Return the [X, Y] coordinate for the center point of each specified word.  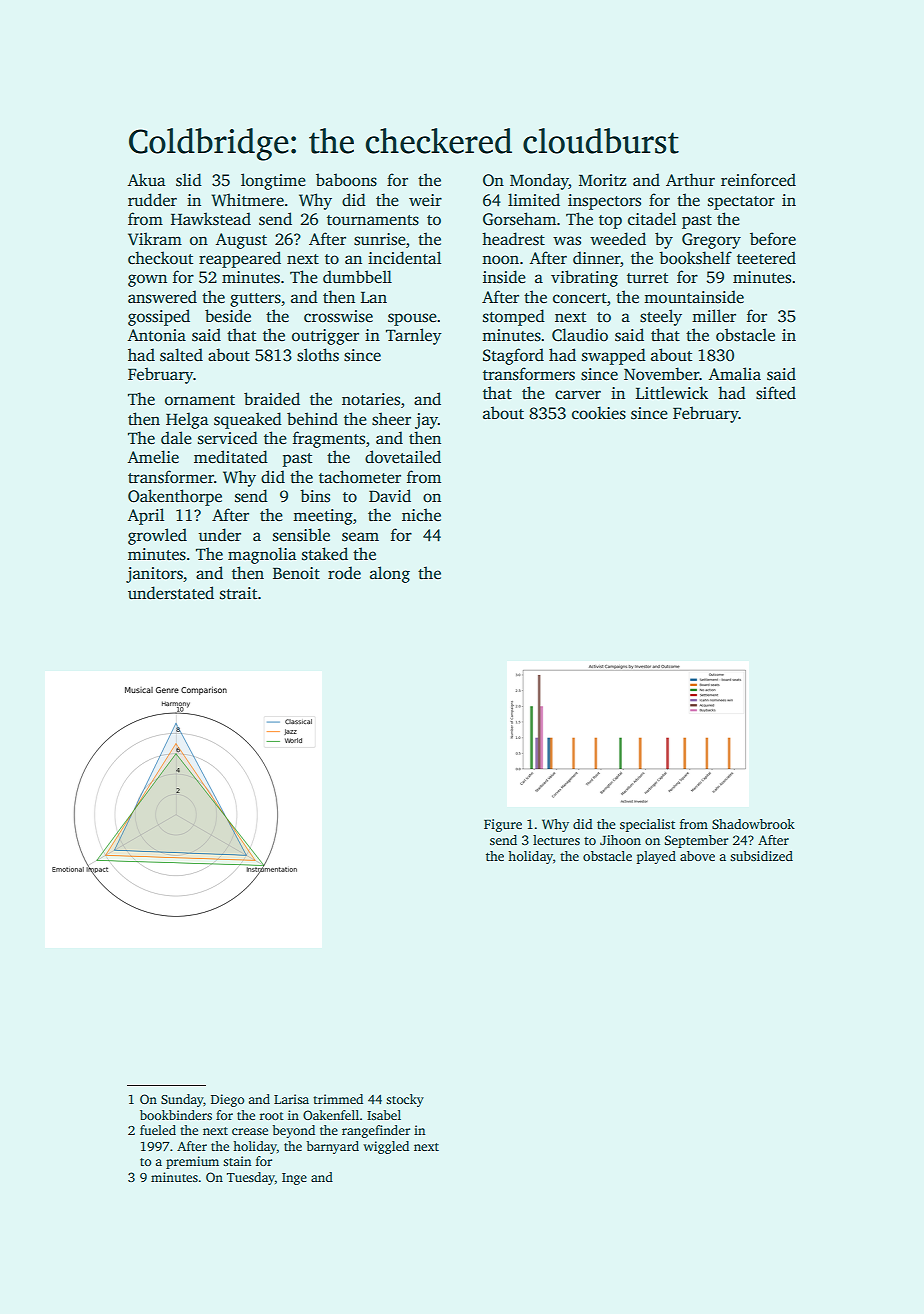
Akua [146, 180]
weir [425, 200]
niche [421, 515]
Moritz [603, 180]
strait [238, 593]
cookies [599, 413]
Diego [227, 1100]
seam [360, 537]
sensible [301, 535]
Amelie [153, 457]
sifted [776, 393]
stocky [405, 1100]
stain [237, 1161]
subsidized [761, 856]
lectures [556, 840]
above [697, 856]
